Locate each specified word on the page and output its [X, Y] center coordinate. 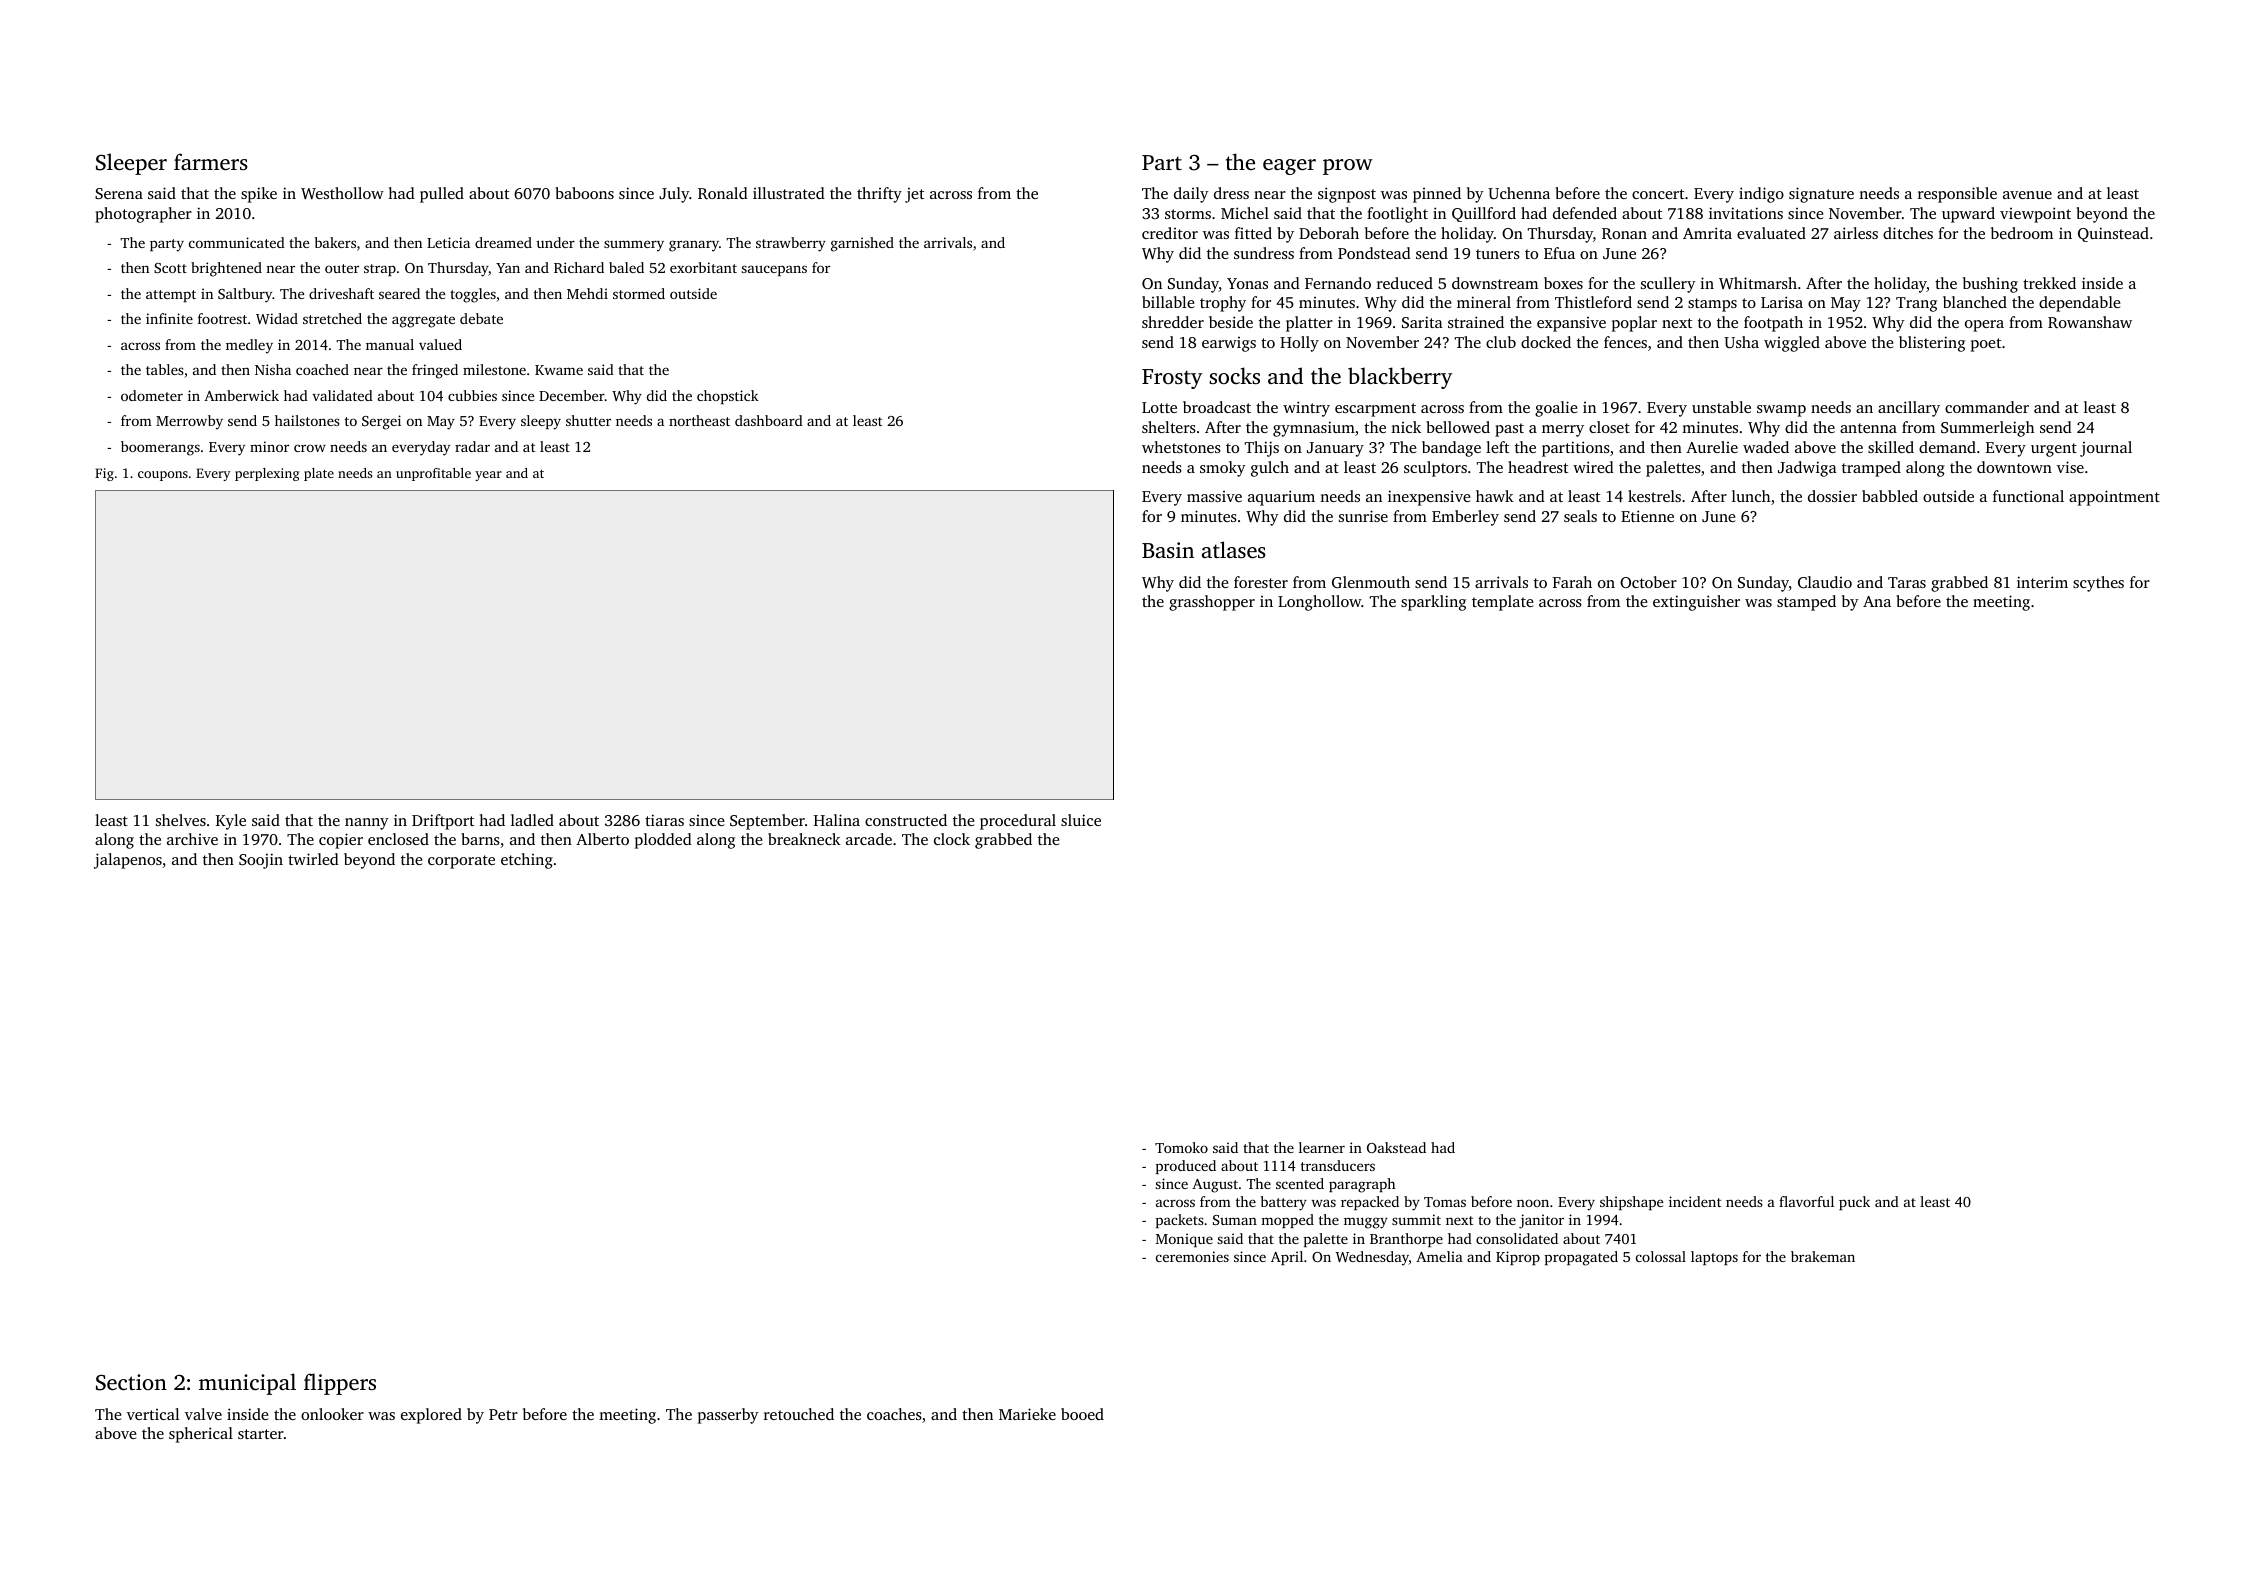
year [488, 476]
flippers [340, 1384]
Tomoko [1181, 1147]
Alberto [602, 839]
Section [131, 1382]
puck [1854, 1203]
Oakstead [1396, 1147]
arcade [869, 839]
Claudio [1825, 582]
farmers [211, 161]
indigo [1761, 195]
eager [1289, 167]
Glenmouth [1371, 582]
